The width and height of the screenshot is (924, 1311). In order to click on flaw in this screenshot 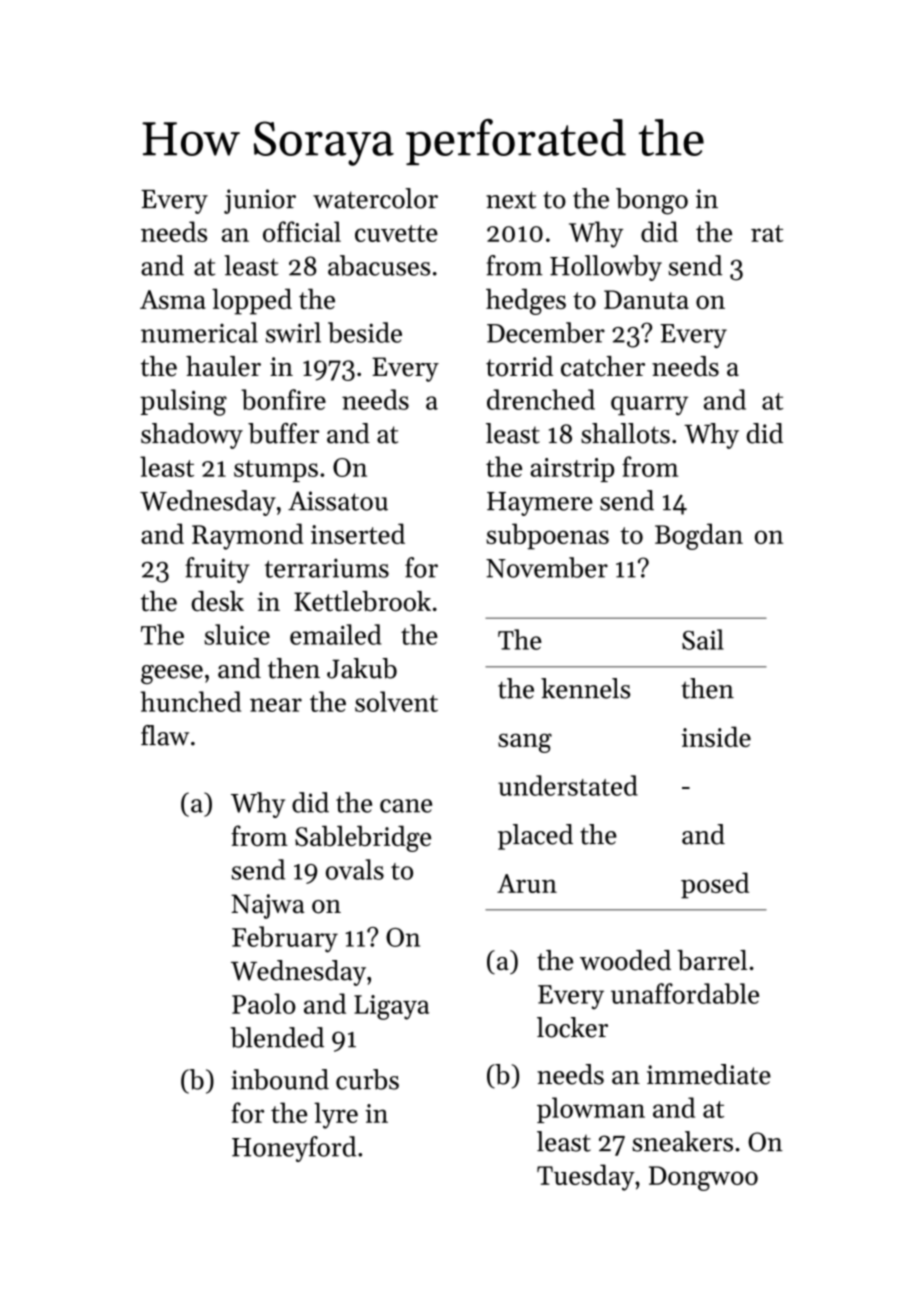, I will do `click(165, 735)`.
